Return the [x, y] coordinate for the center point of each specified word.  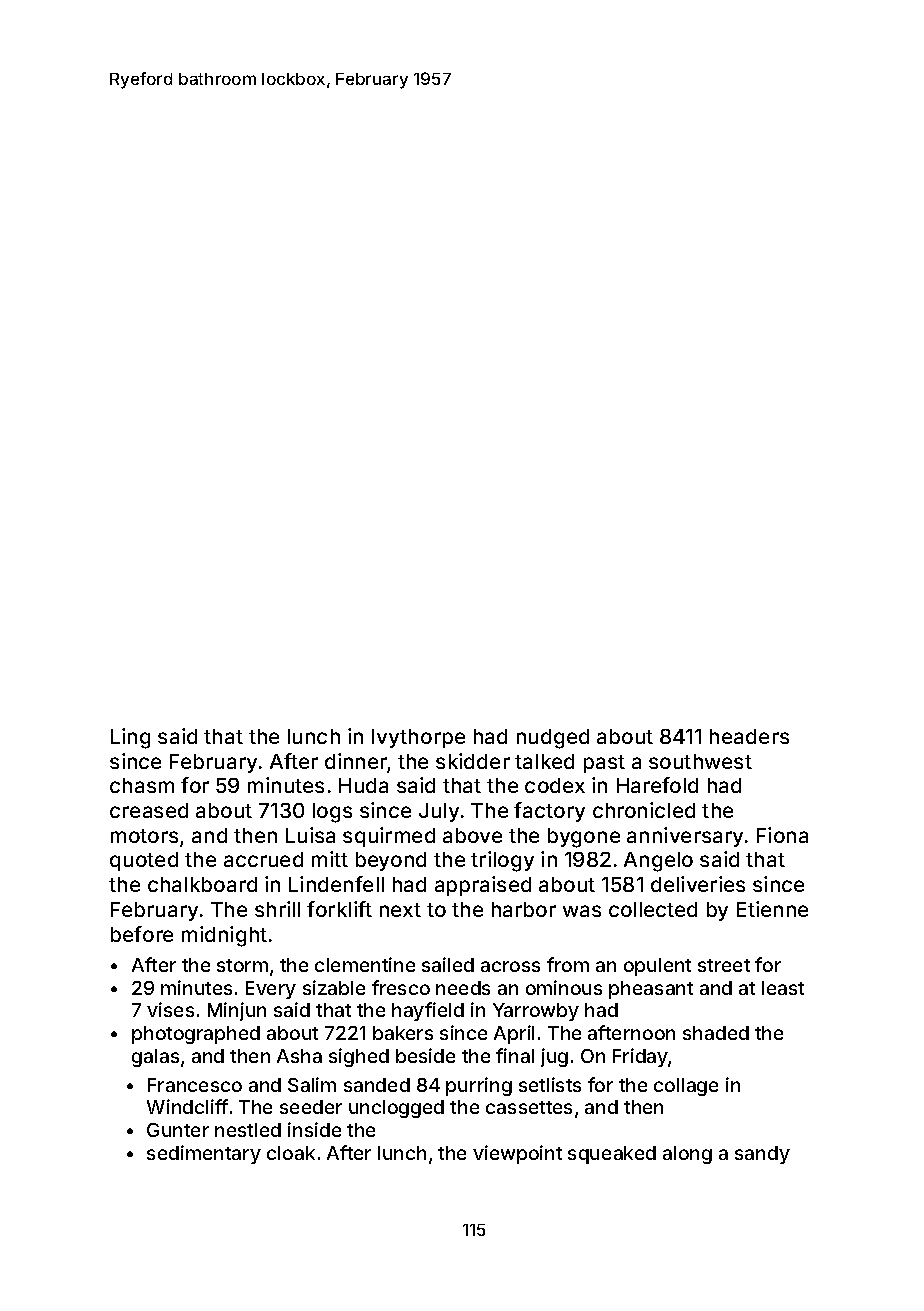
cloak [291, 1153]
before [142, 934]
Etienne [772, 909]
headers [749, 736]
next [400, 910]
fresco [401, 987]
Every [271, 990]
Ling [130, 738]
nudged [553, 739]
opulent [657, 967]
